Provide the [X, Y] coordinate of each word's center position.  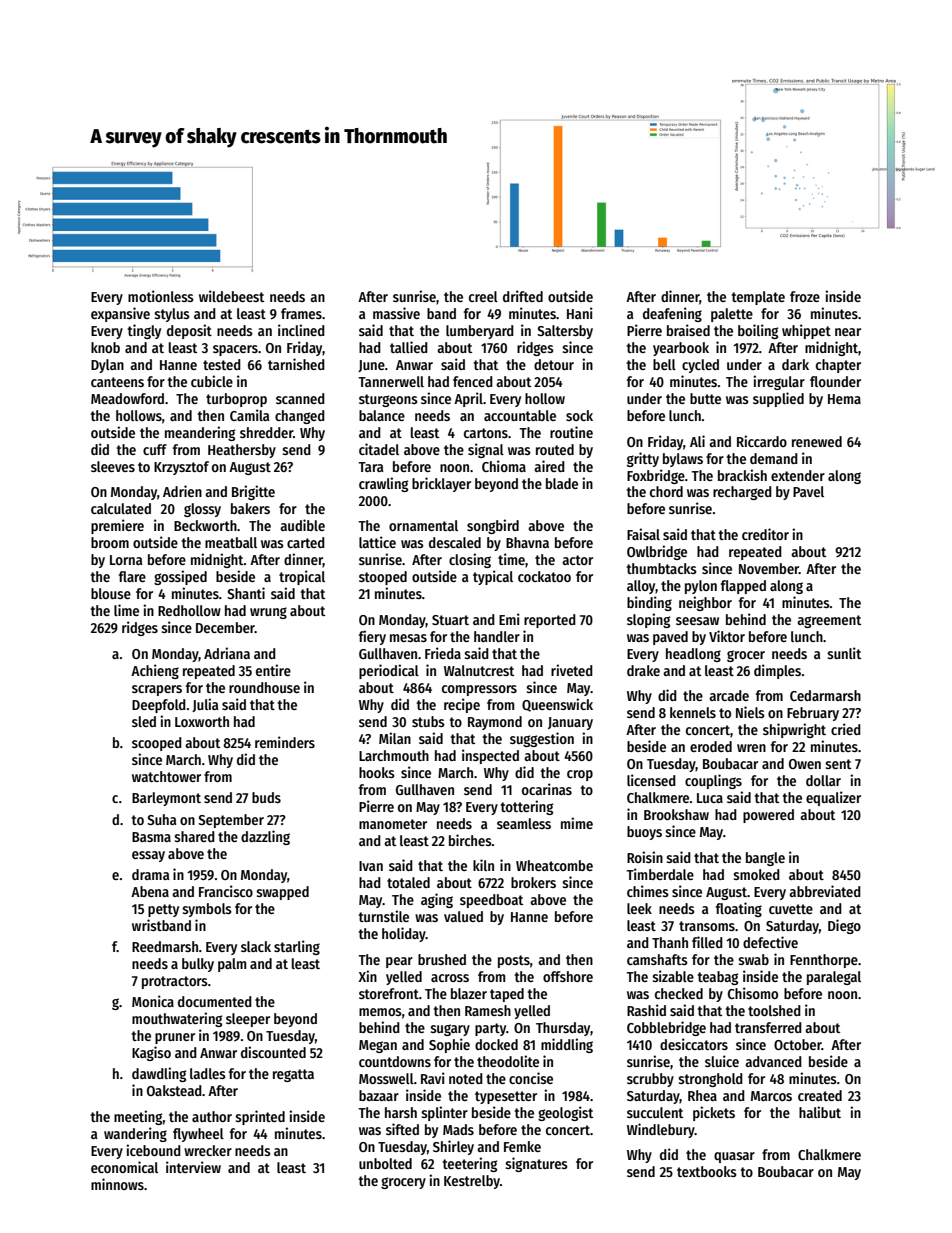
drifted [523, 296]
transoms [707, 926]
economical [124, 1167]
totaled [408, 882]
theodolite [508, 1061]
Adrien [182, 491]
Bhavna [527, 542]
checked [679, 993]
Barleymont [166, 799]
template [758, 298]
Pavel [808, 491]
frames [301, 313]
